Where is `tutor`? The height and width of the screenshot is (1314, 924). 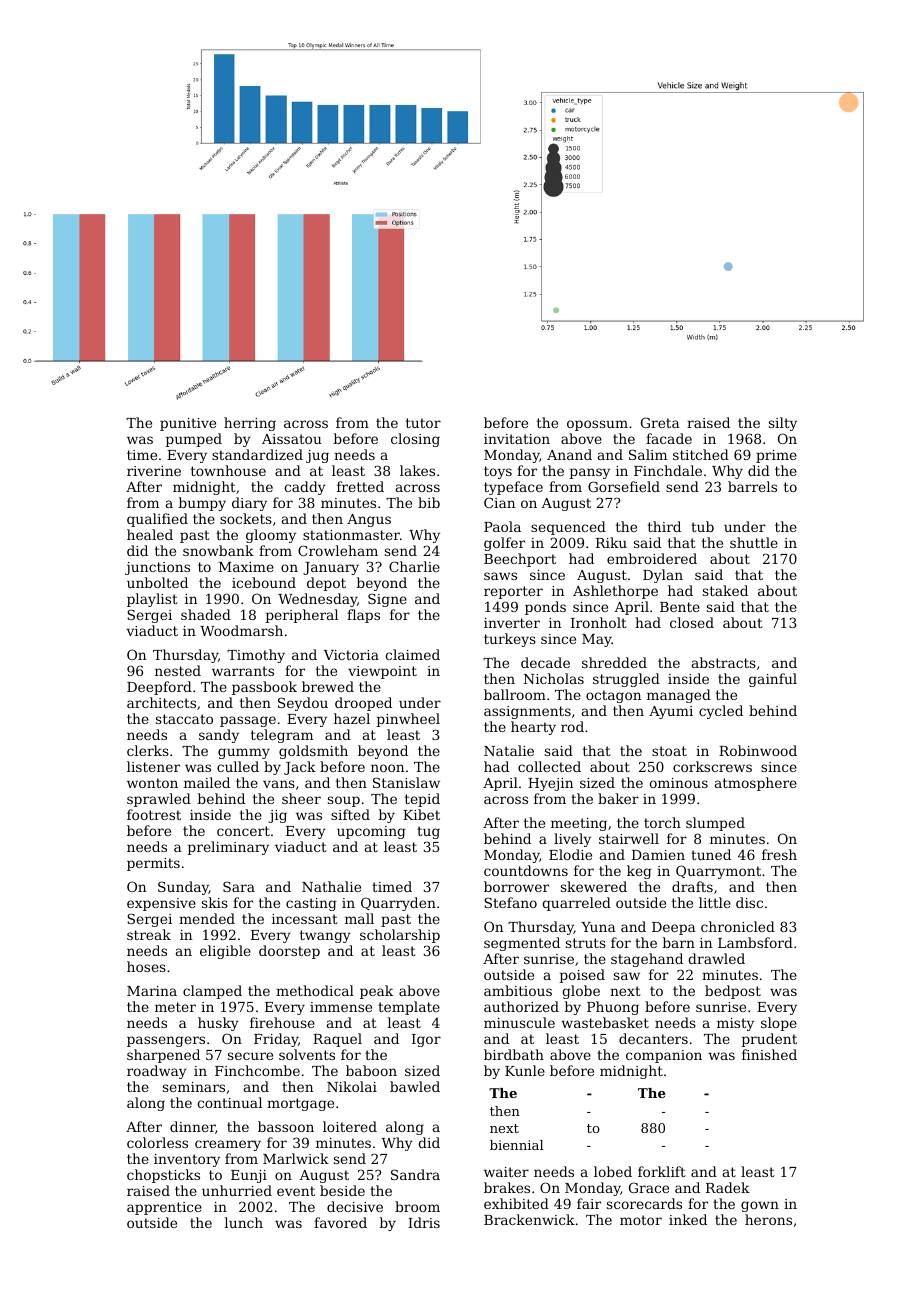 tutor is located at coordinates (423, 423).
